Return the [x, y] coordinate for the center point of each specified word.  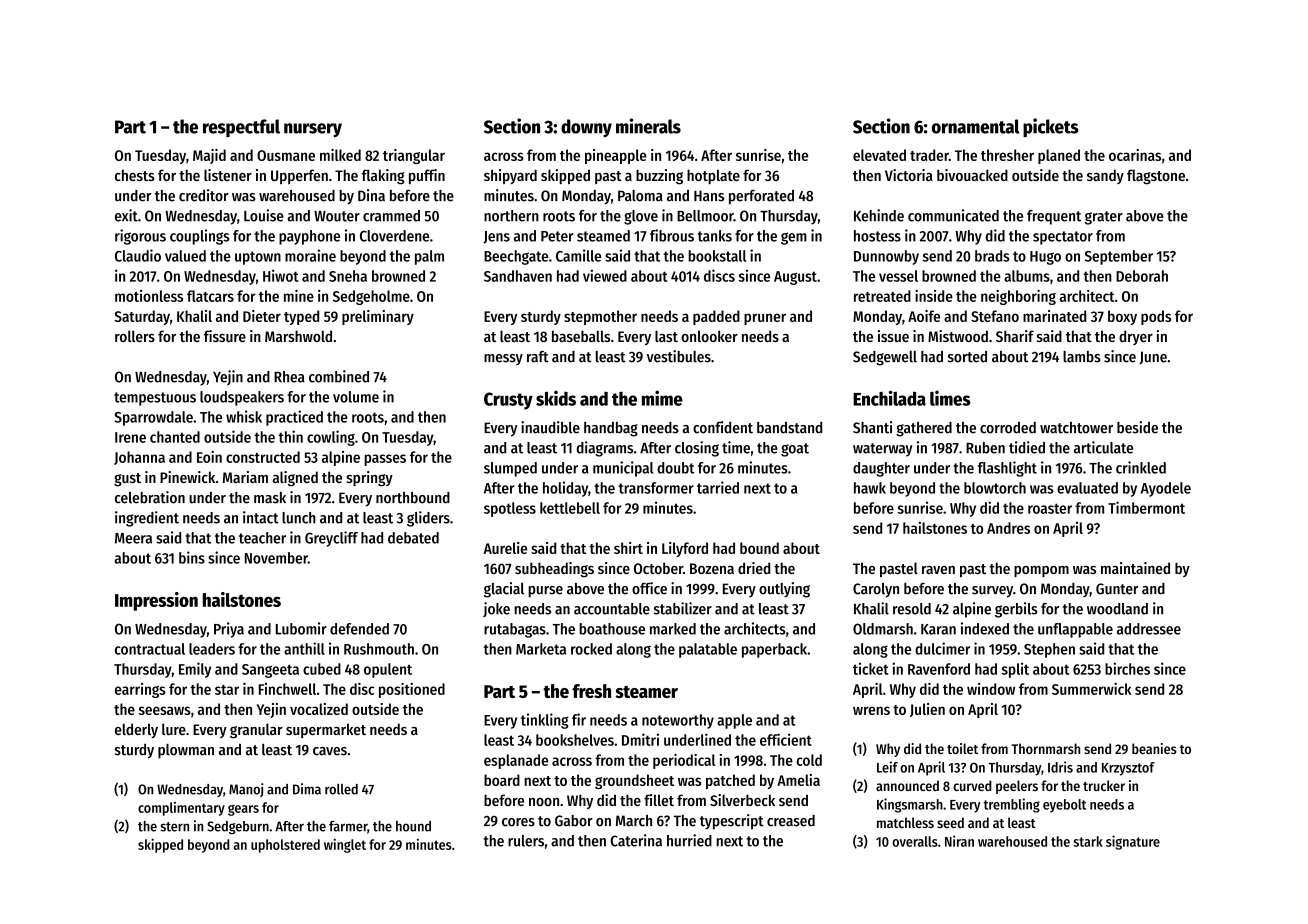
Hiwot [281, 275]
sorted [967, 357]
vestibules [679, 356]
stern [174, 827]
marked [673, 629]
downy [586, 128]
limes [950, 398]
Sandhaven [518, 276]
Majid [209, 156]
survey [992, 592]
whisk [244, 416]
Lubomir [301, 628]
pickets [1051, 127]
